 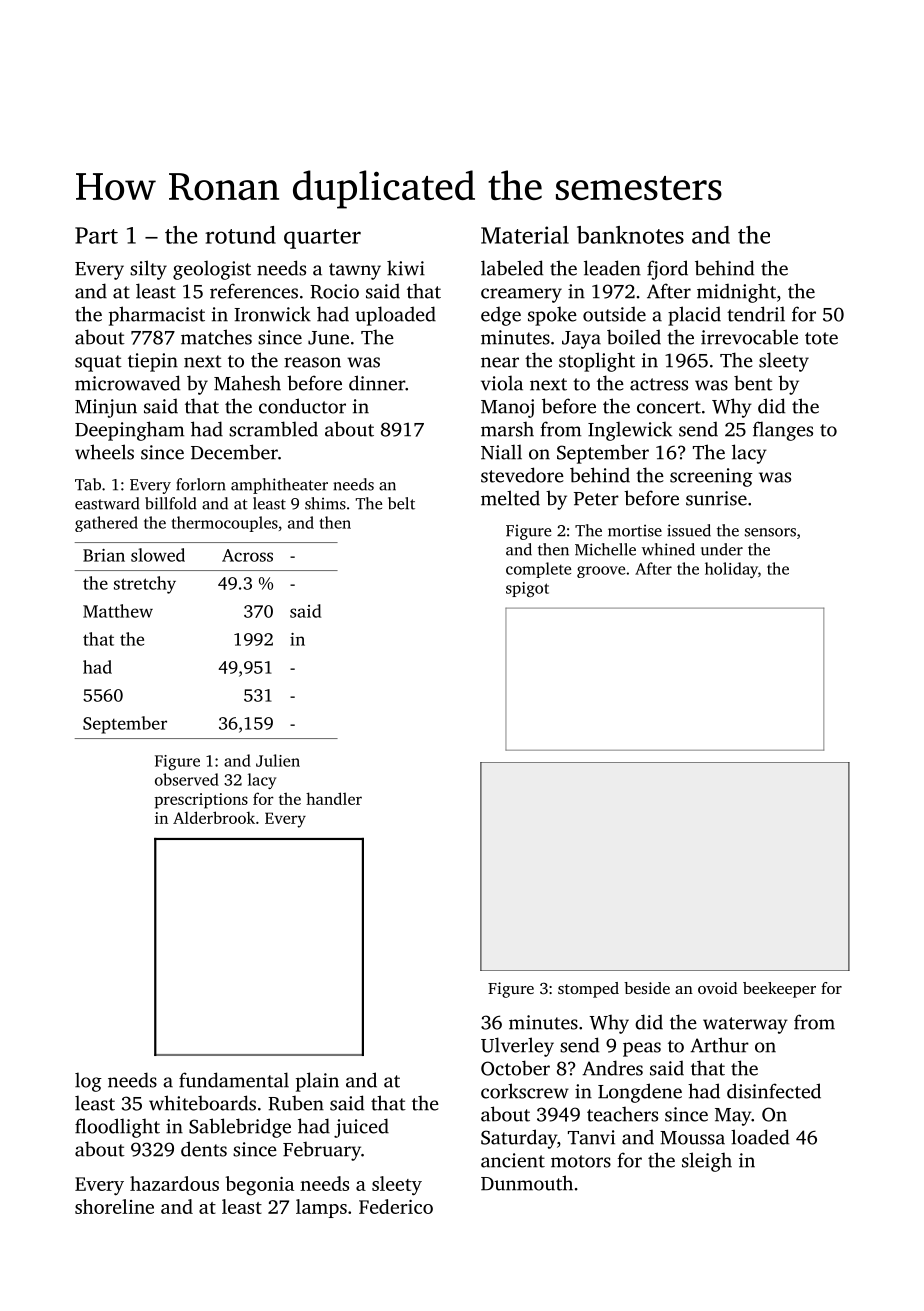 What do you see at coordinates (630, 235) in the screenshot?
I see `banknotes` at bounding box center [630, 235].
